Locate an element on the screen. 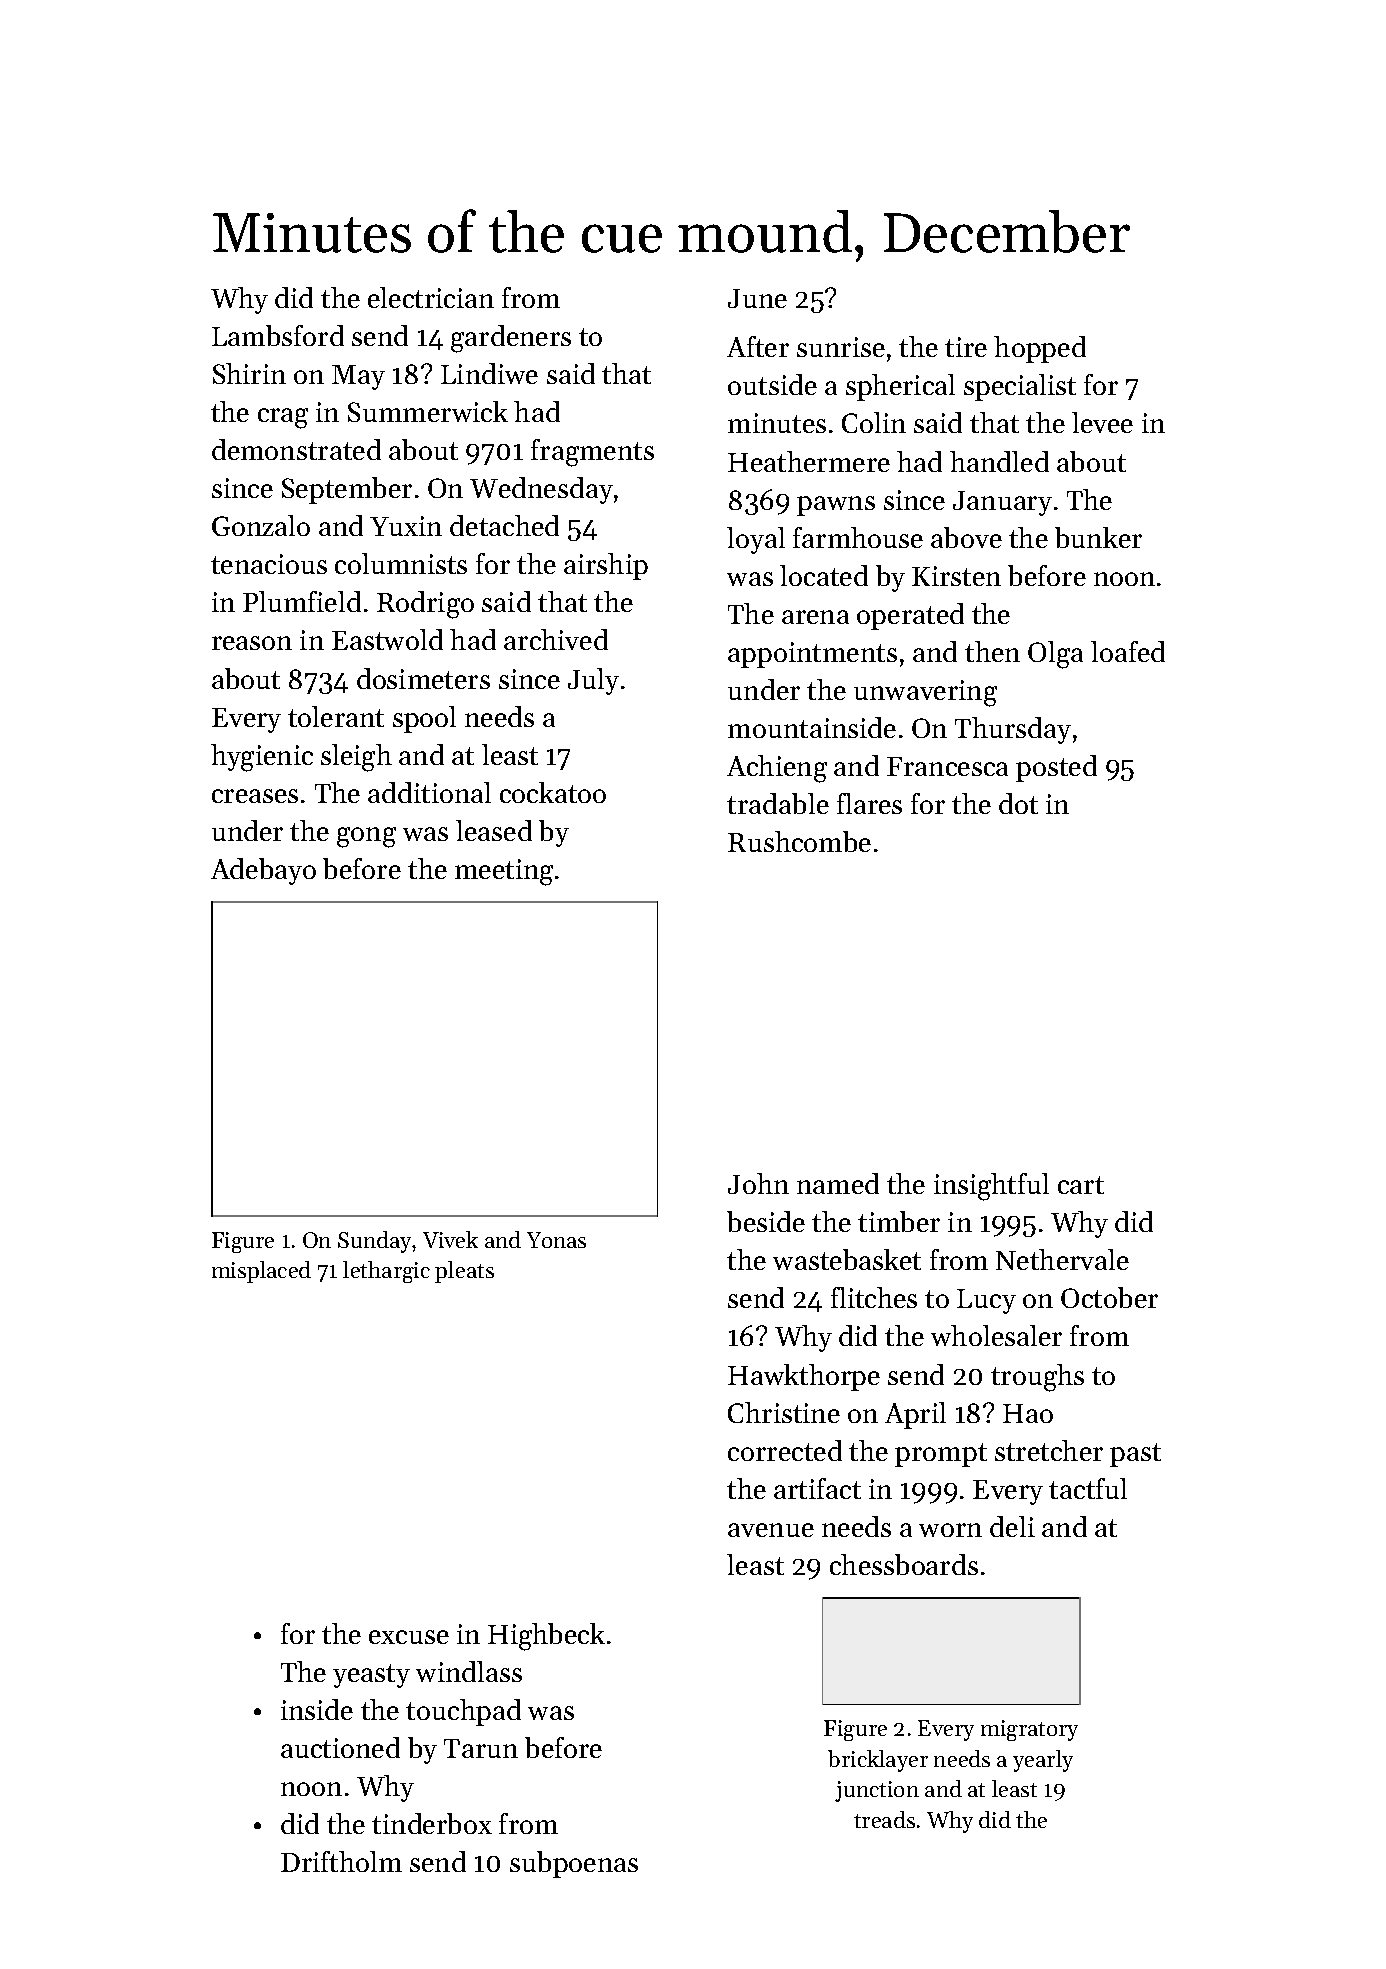 This screenshot has height=1969, width=1386. misplaced is located at coordinates (261, 1272).
